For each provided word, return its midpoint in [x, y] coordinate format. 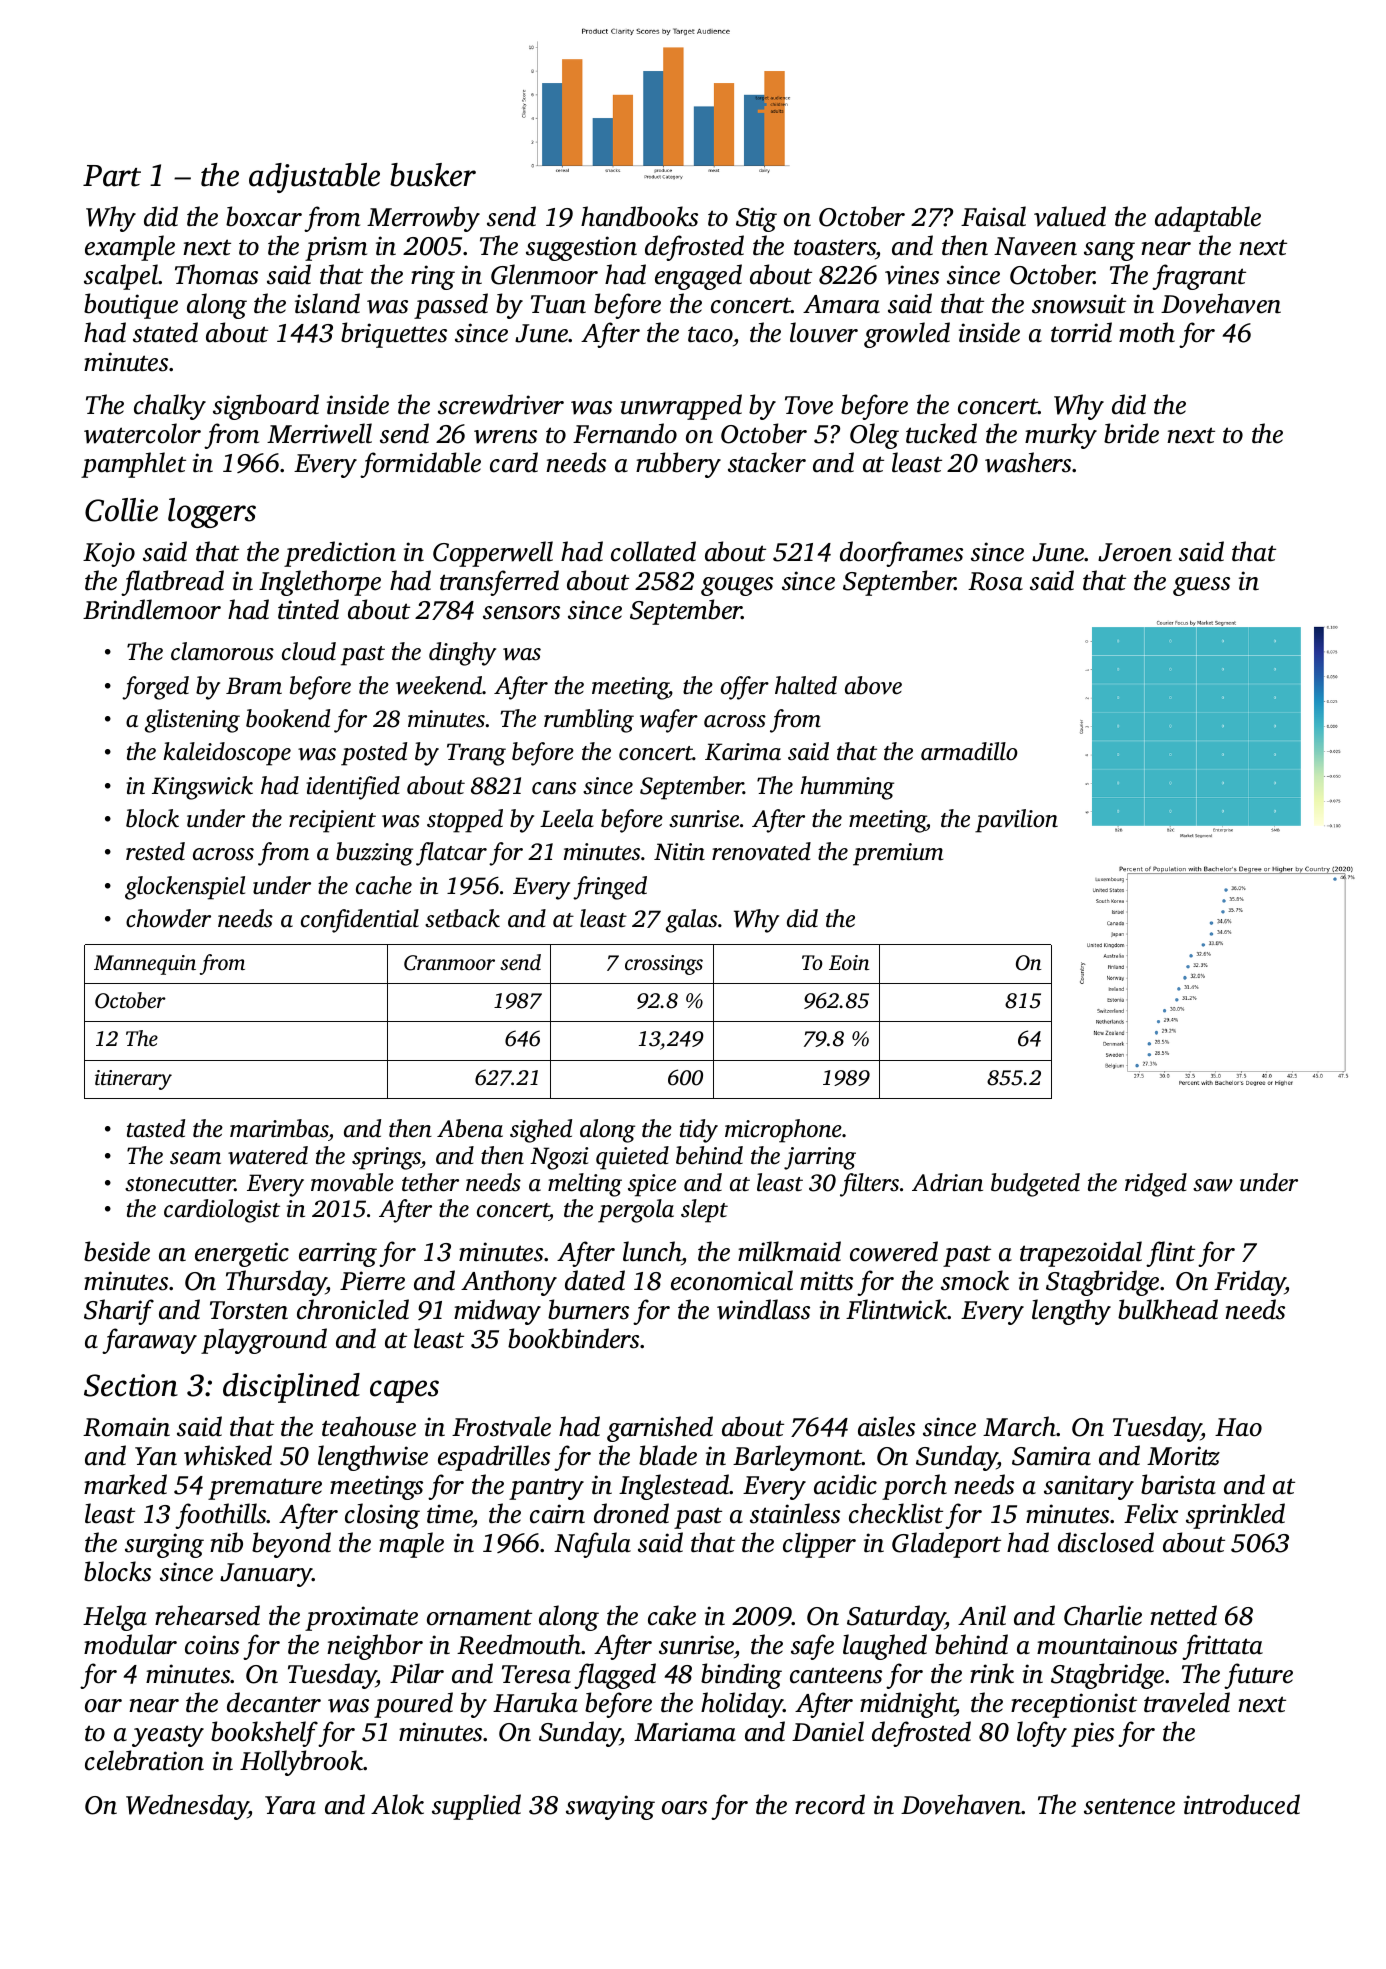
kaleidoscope [227, 754]
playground [264, 1341]
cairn [557, 1514]
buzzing [374, 854]
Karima [743, 752]
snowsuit [1079, 304]
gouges [737, 586]
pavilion [1016, 821]
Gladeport [946, 1545]
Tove [809, 405]
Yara [290, 1805]
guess [1201, 586]
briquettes [394, 335]
